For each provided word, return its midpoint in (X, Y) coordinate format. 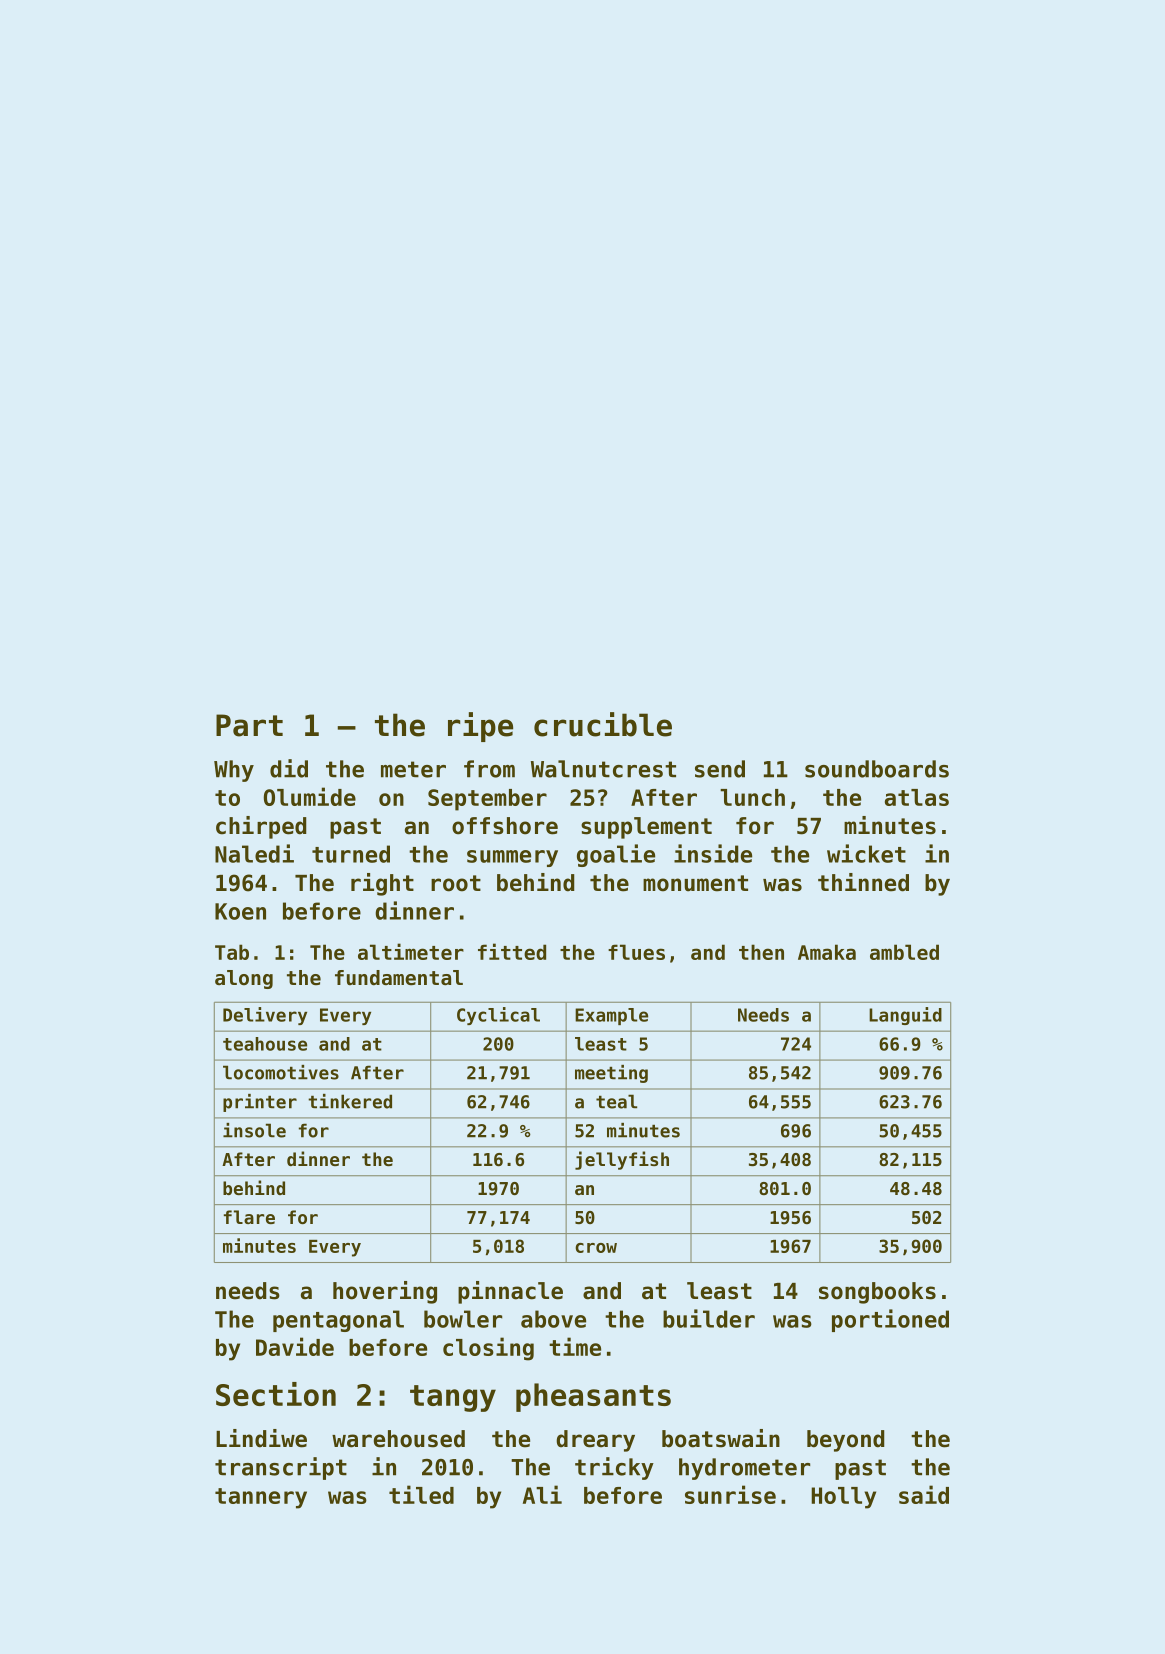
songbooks (877, 1293)
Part (249, 725)
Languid (905, 1016)
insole (254, 1130)
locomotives (281, 1072)
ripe (480, 727)
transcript (281, 1468)
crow (596, 1248)
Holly (843, 1498)
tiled (421, 1494)
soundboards (877, 769)
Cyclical (498, 1016)
